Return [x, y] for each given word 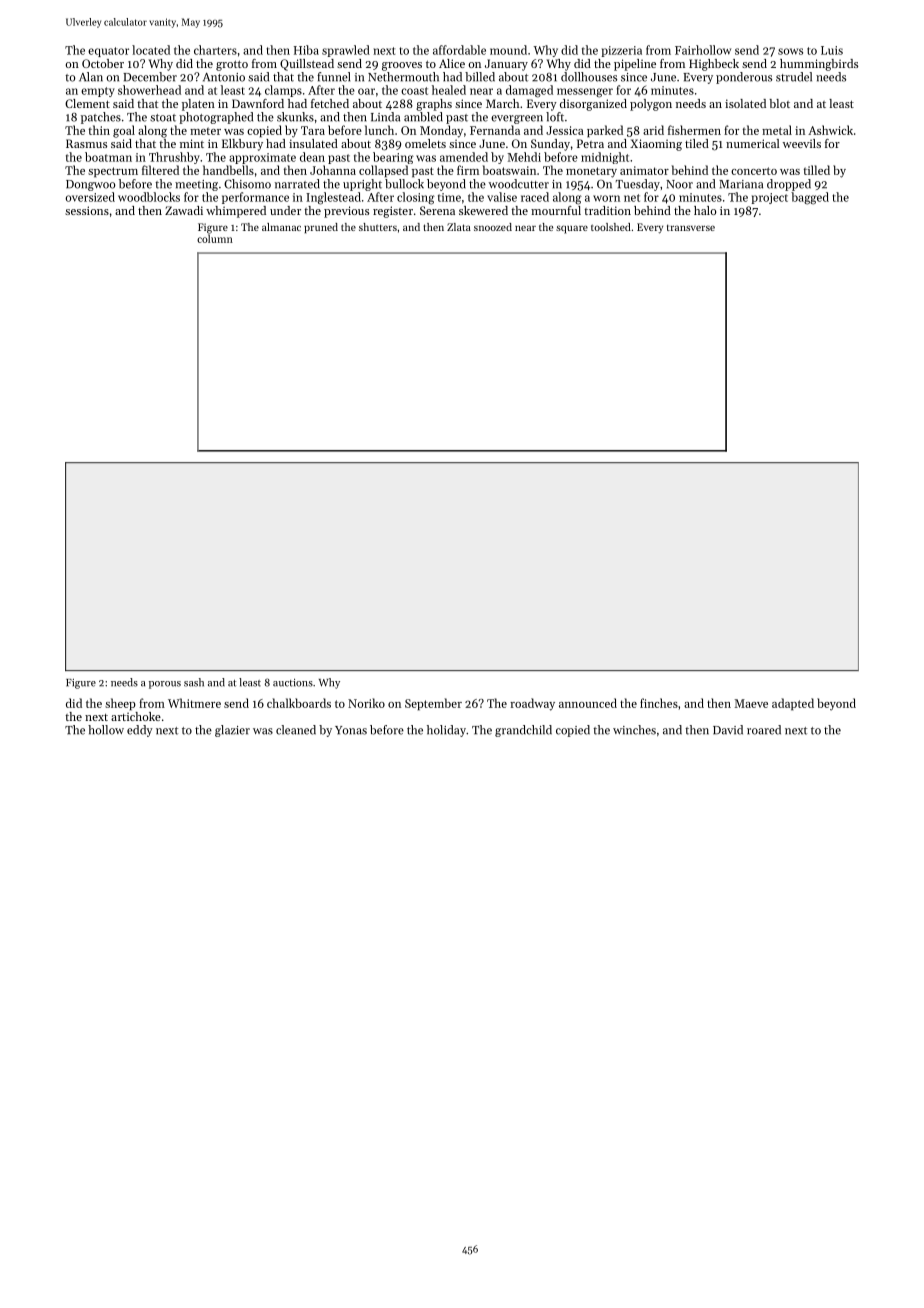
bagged [810, 198]
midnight [605, 158]
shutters [378, 227]
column [215, 238]
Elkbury [242, 145]
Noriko [366, 703]
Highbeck [714, 65]
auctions [293, 683]
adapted [793, 704]
